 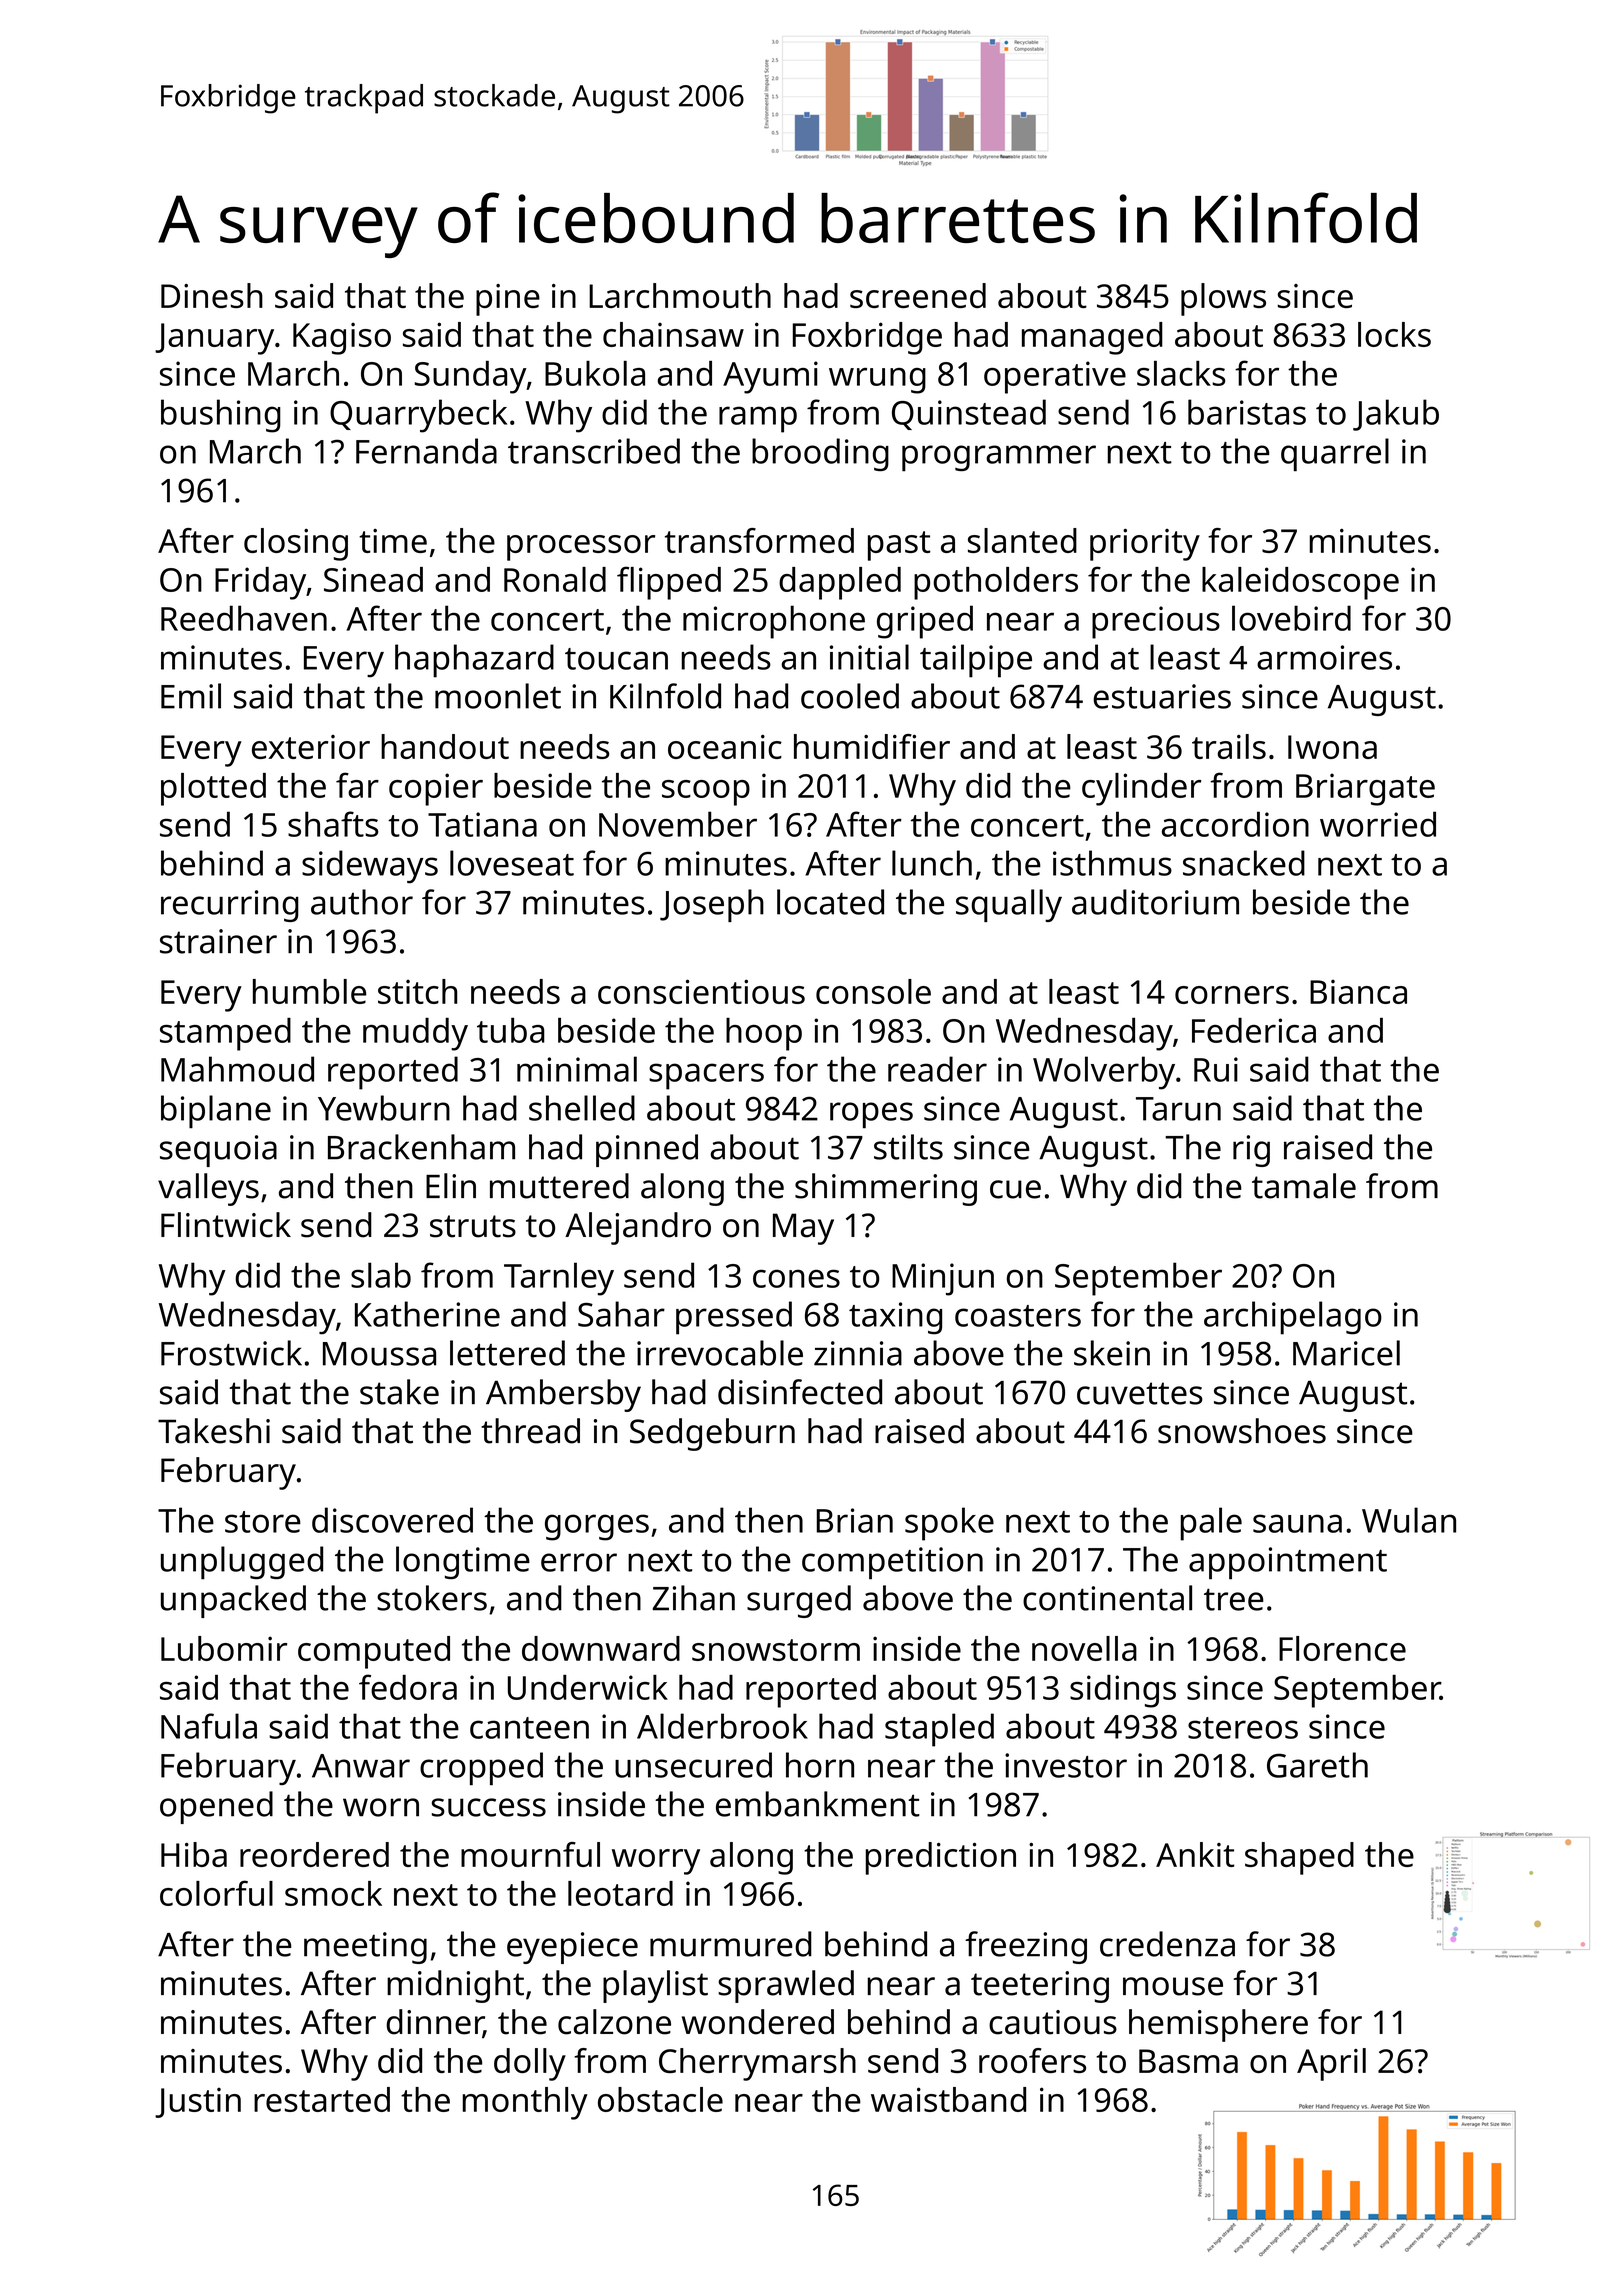 What do you see at coordinates (1304, 1186) in the document?
I see `tamale` at bounding box center [1304, 1186].
